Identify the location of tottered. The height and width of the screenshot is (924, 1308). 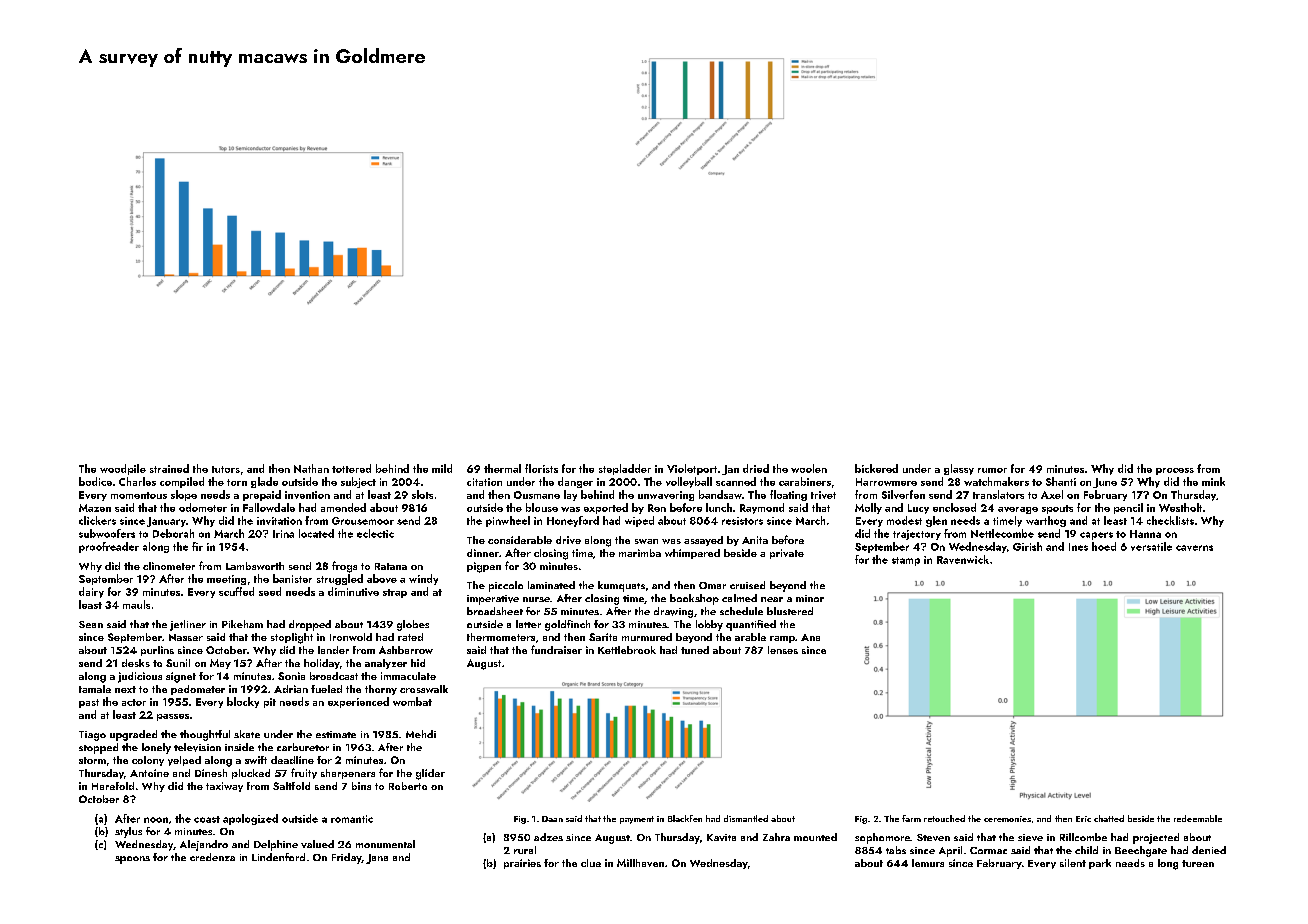
(351, 468).
